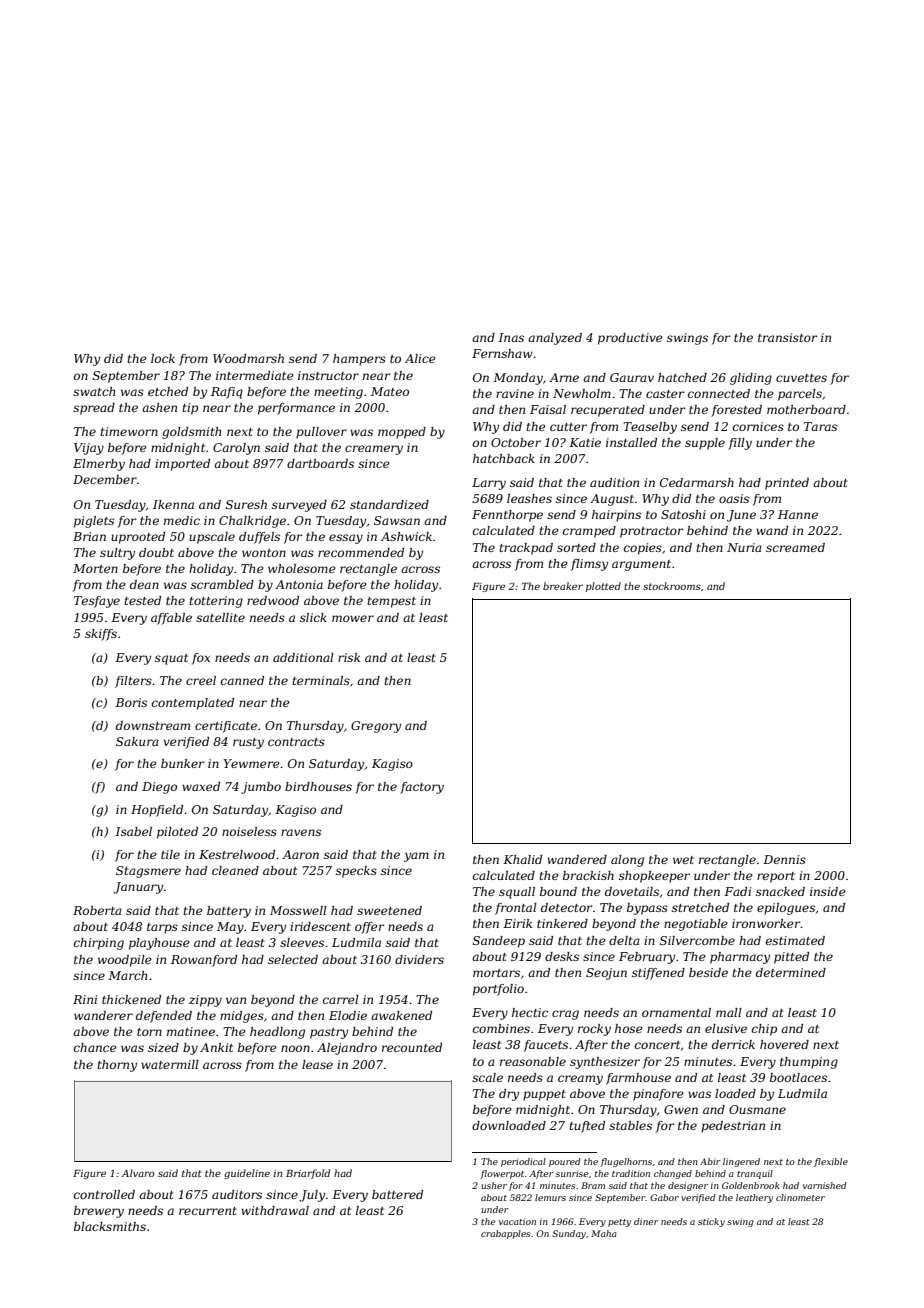  Describe the element at coordinates (422, 788) in the screenshot. I see `factory` at that location.
